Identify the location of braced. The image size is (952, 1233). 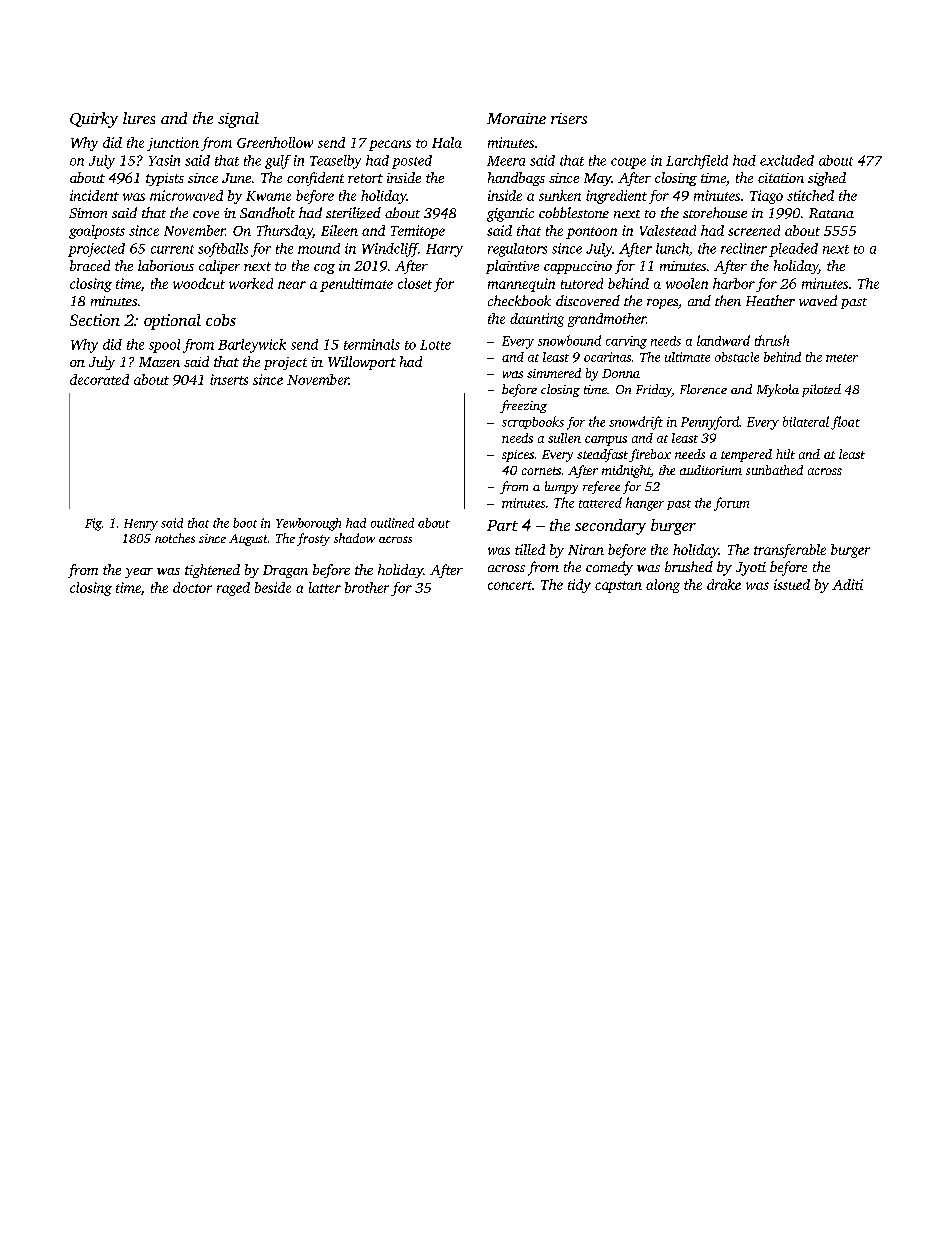
(90, 265).
